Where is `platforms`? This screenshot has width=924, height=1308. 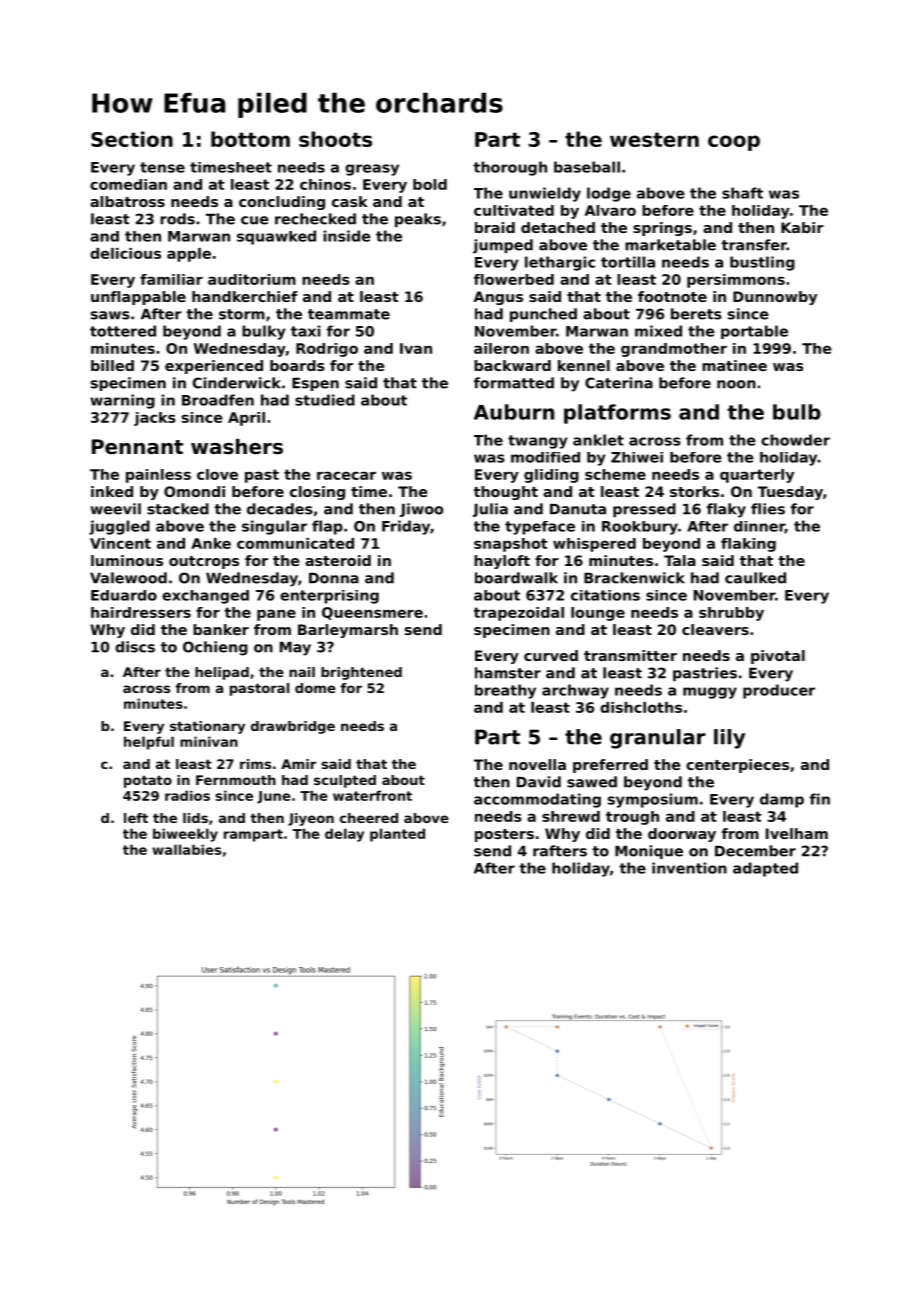
platforms is located at coordinates (617, 414).
